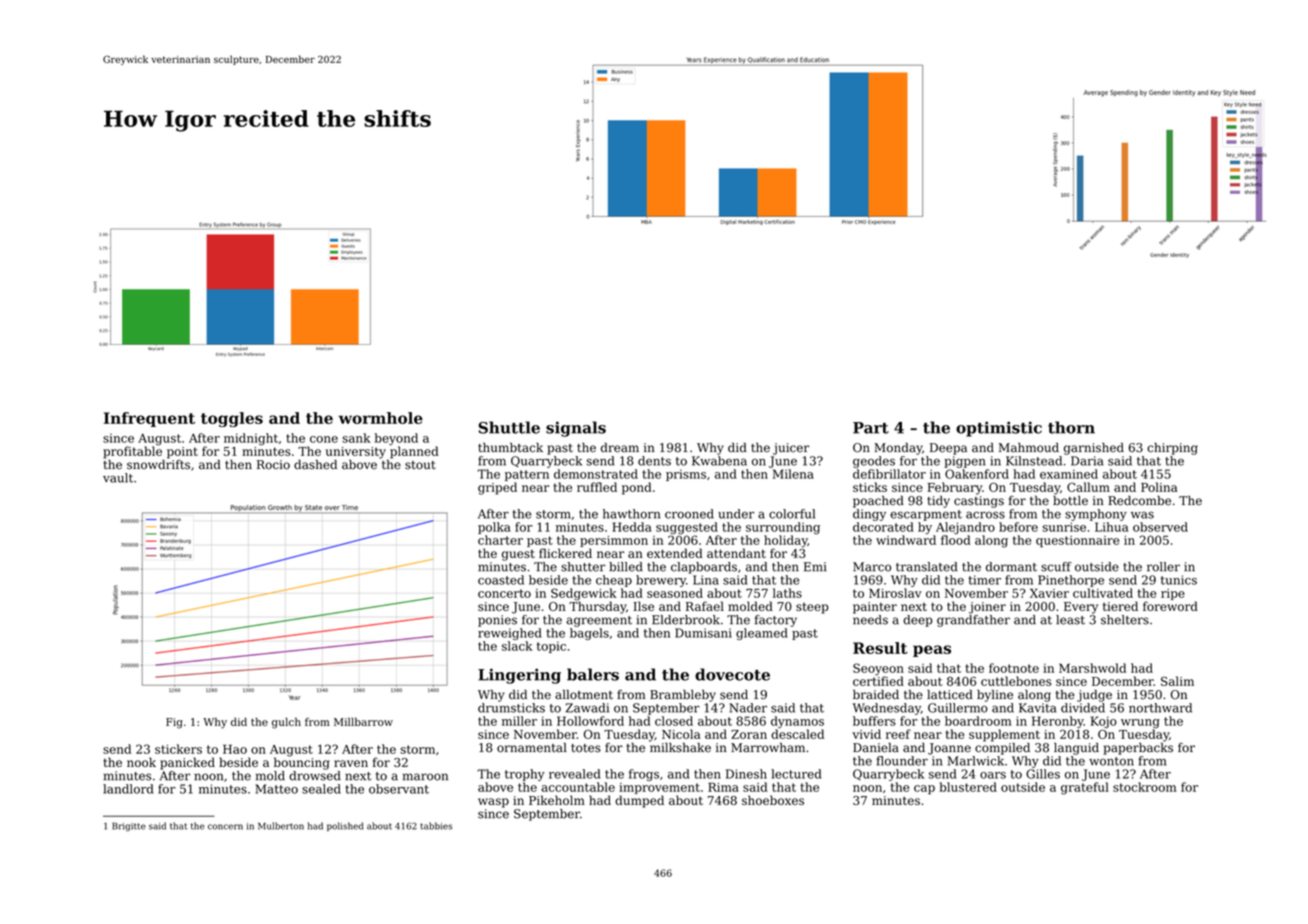 This screenshot has height=924, width=1308. Describe the element at coordinates (1092, 668) in the screenshot. I see `Marshwold` at that location.
